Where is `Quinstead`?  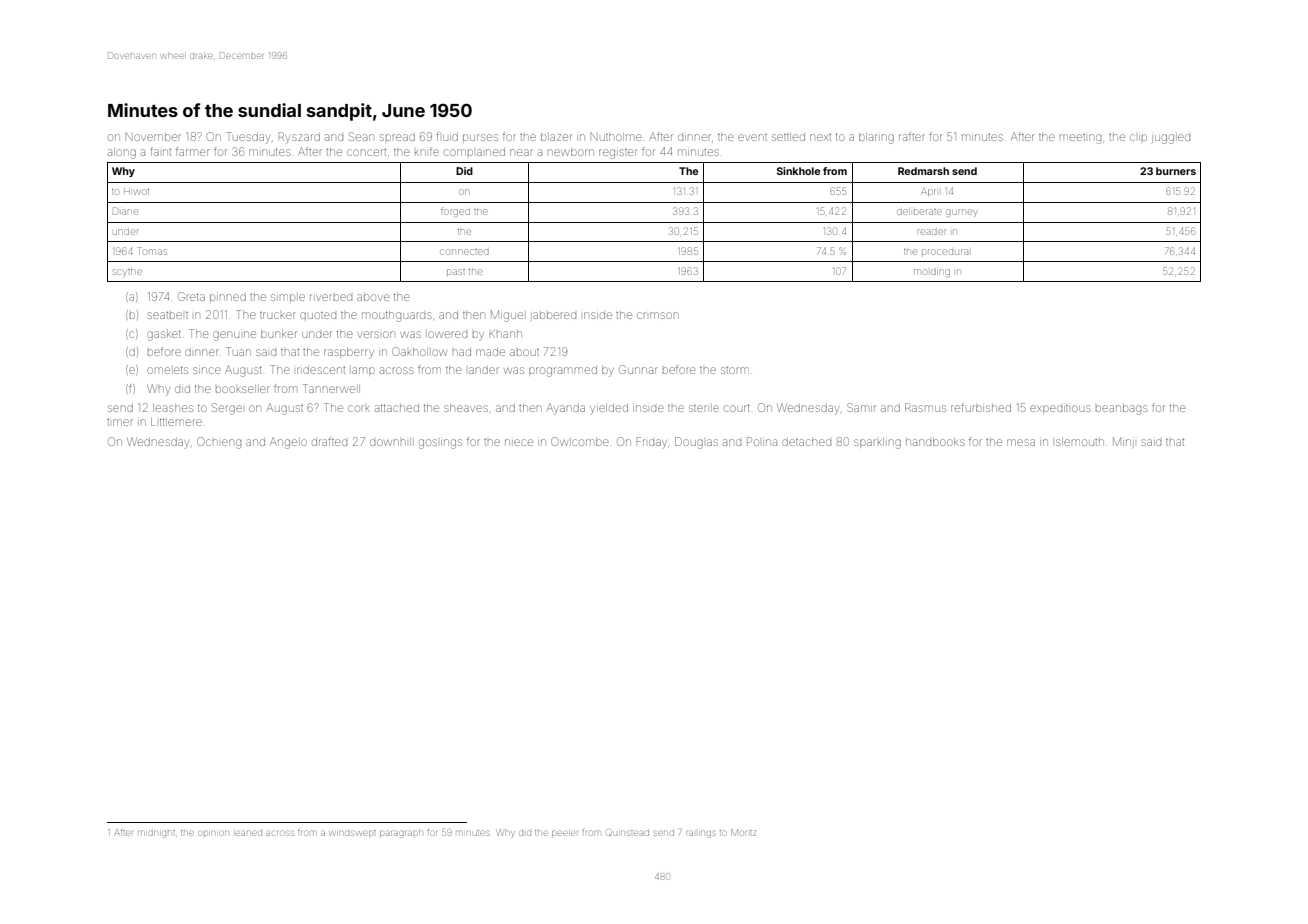
Quinstead is located at coordinates (628, 832).
